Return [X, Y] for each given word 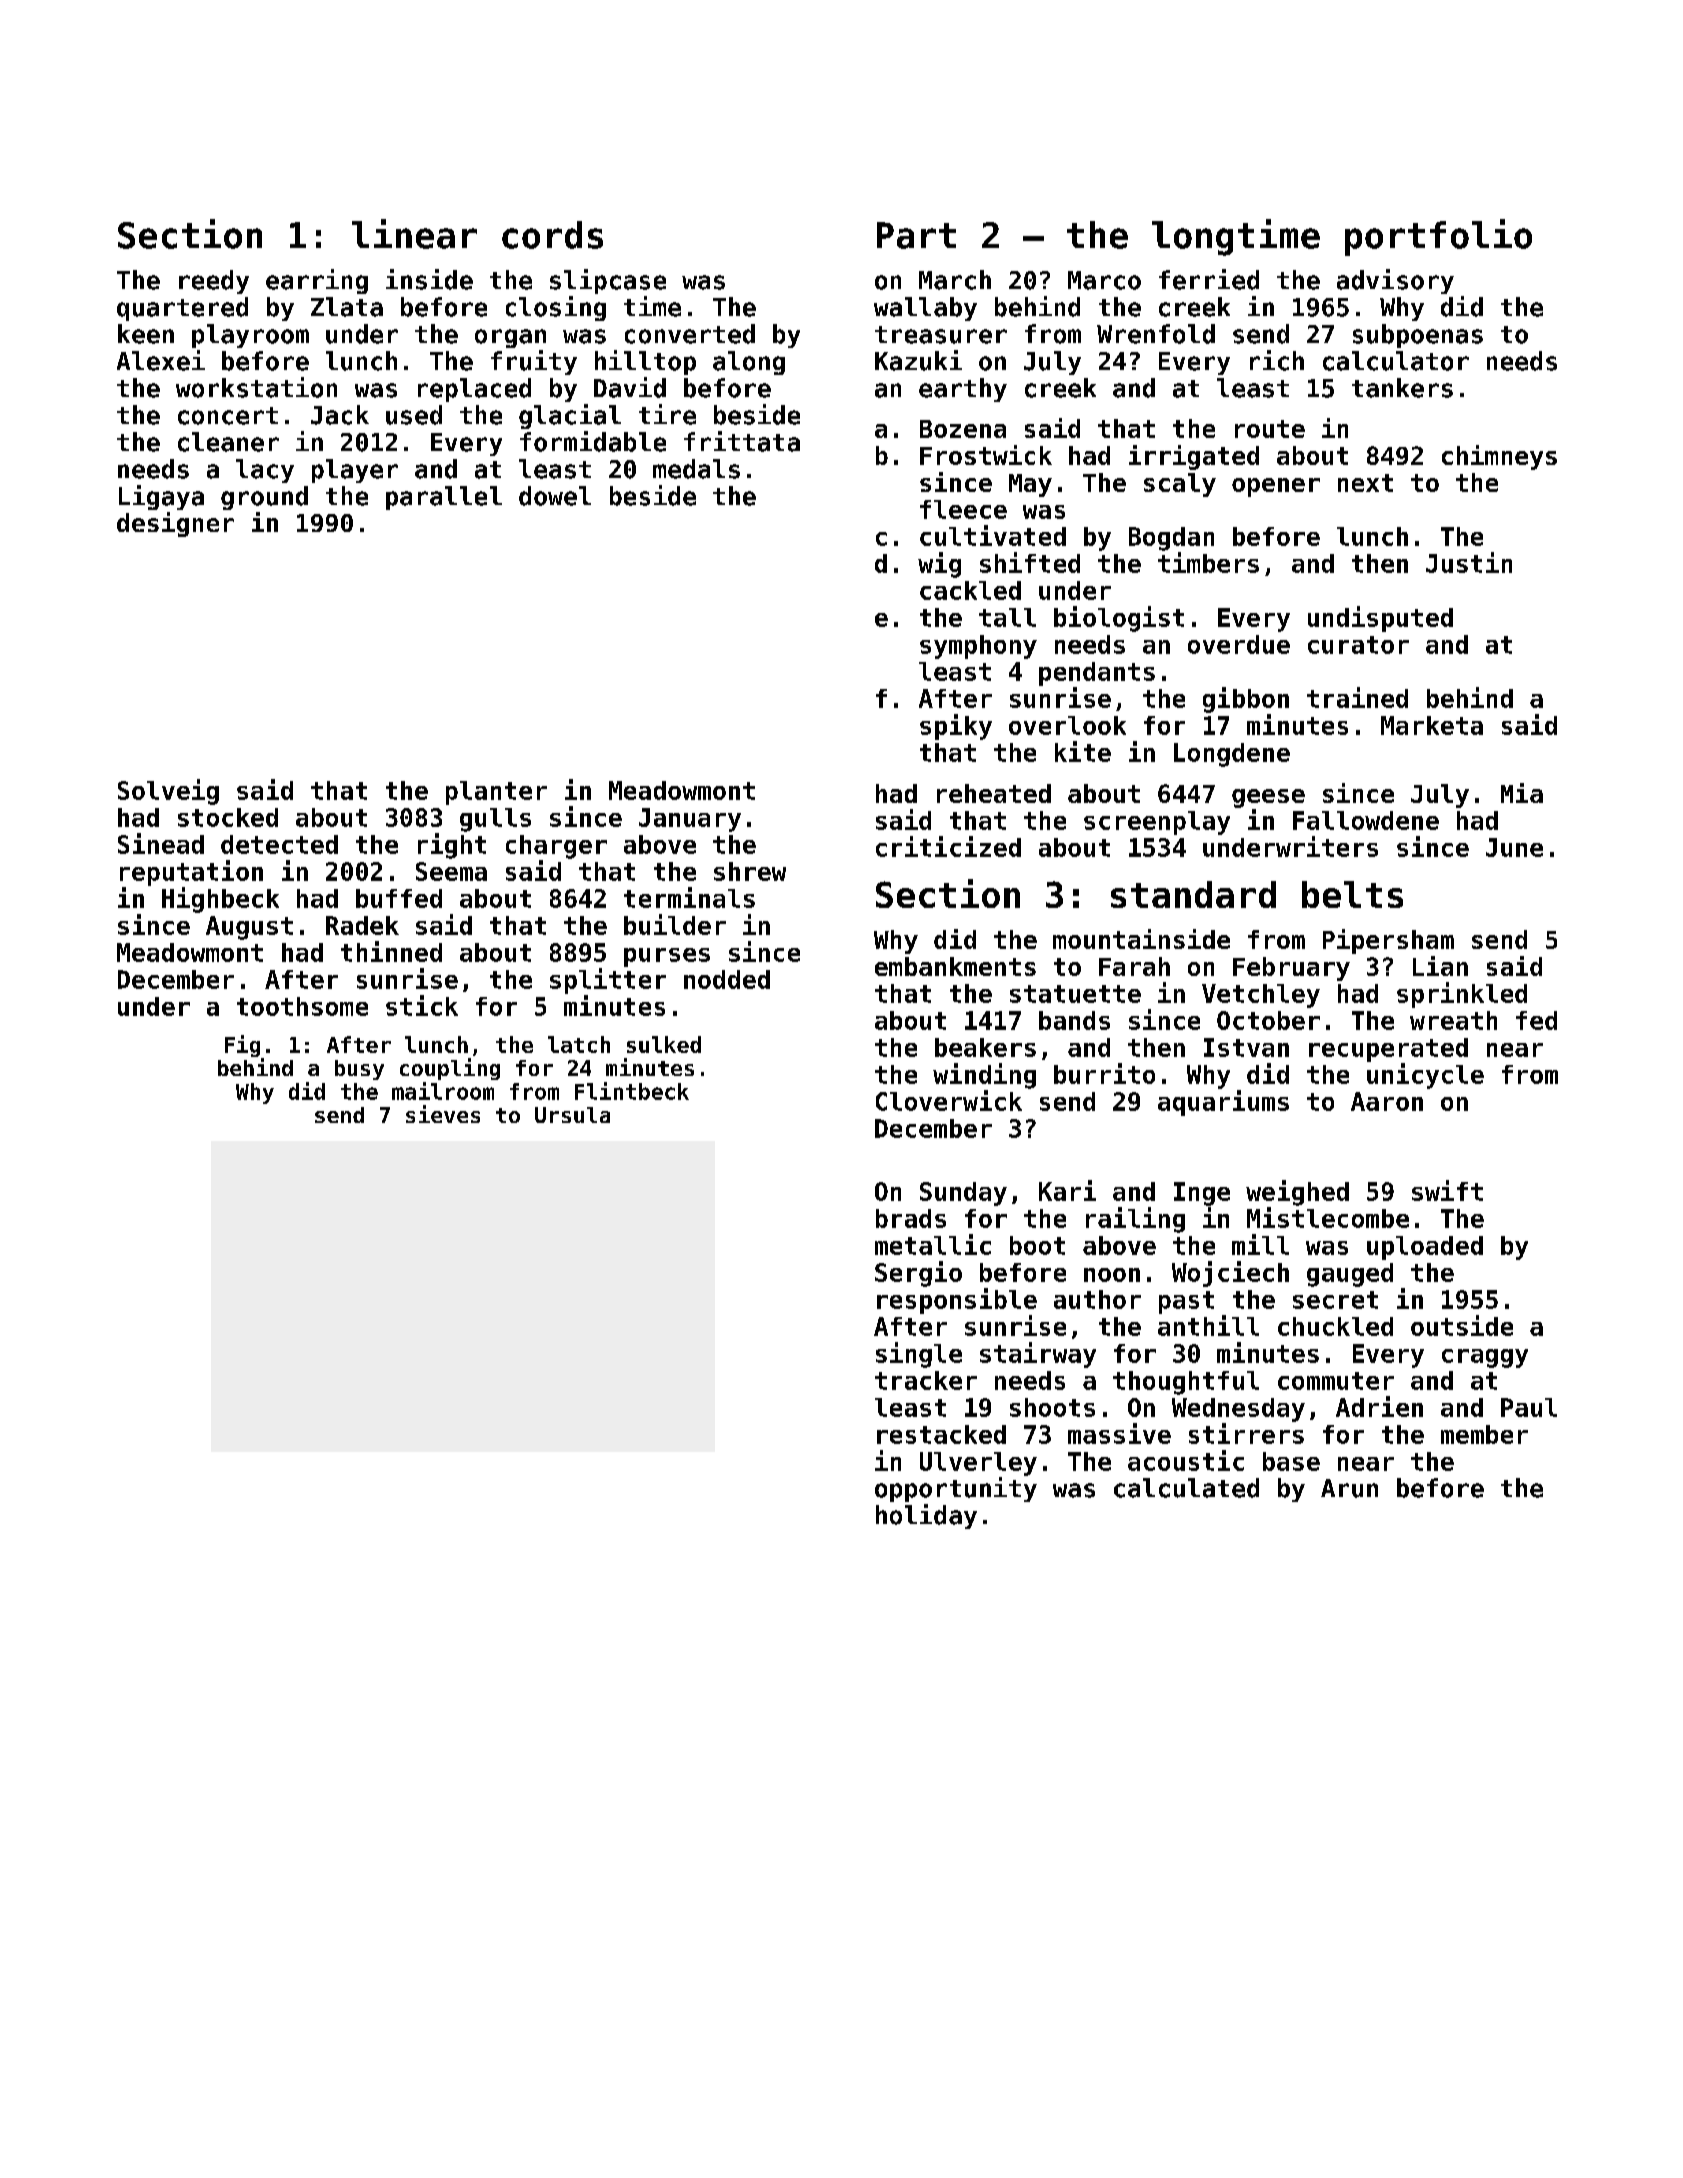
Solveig [168, 792]
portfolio [1438, 237]
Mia [1522, 793]
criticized [948, 846]
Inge [1202, 1194]
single [919, 1355]
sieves [443, 1114]
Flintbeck [632, 1091]
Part [916, 235]
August [249, 928]
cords [552, 235]
